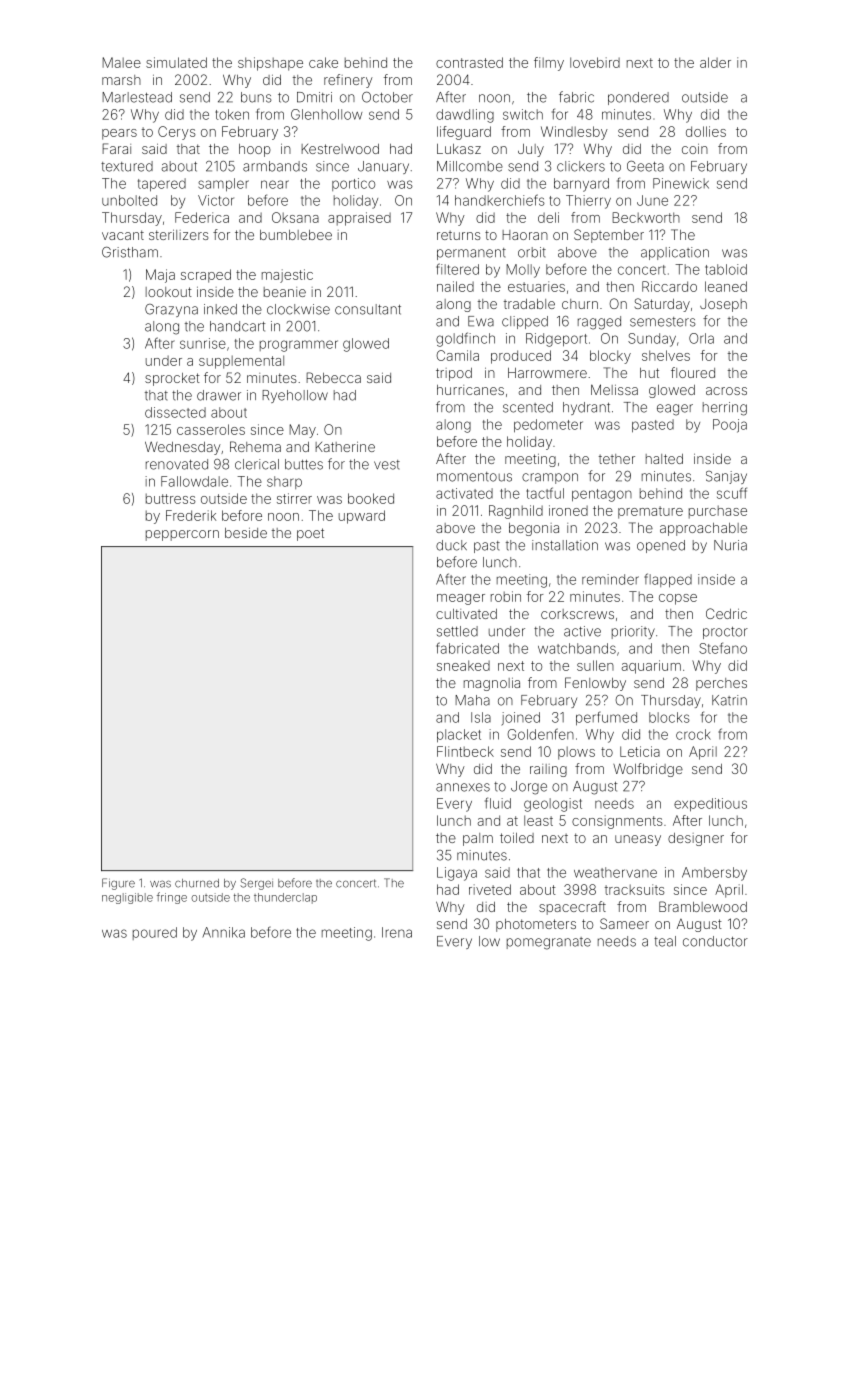 Image resolution: width=849 pixels, height=1400 pixels. What do you see at coordinates (463, 665) in the screenshot?
I see `sneaked` at bounding box center [463, 665].
